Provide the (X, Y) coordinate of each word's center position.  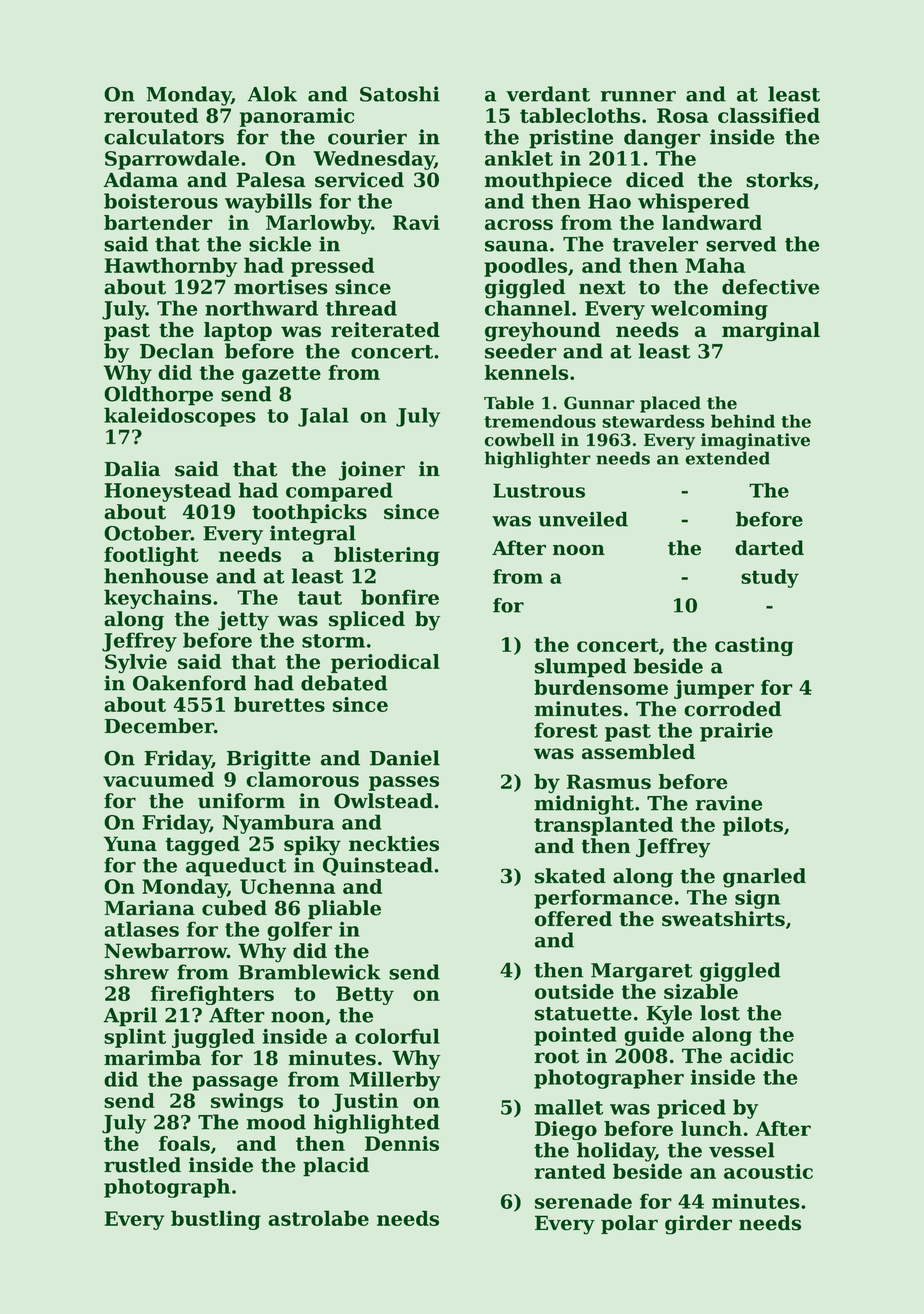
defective (770, 287)
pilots (753, 826)
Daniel (405, 758)
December (159, 726)
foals (184, 1143)
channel (527, 308)
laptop (238, 331)
